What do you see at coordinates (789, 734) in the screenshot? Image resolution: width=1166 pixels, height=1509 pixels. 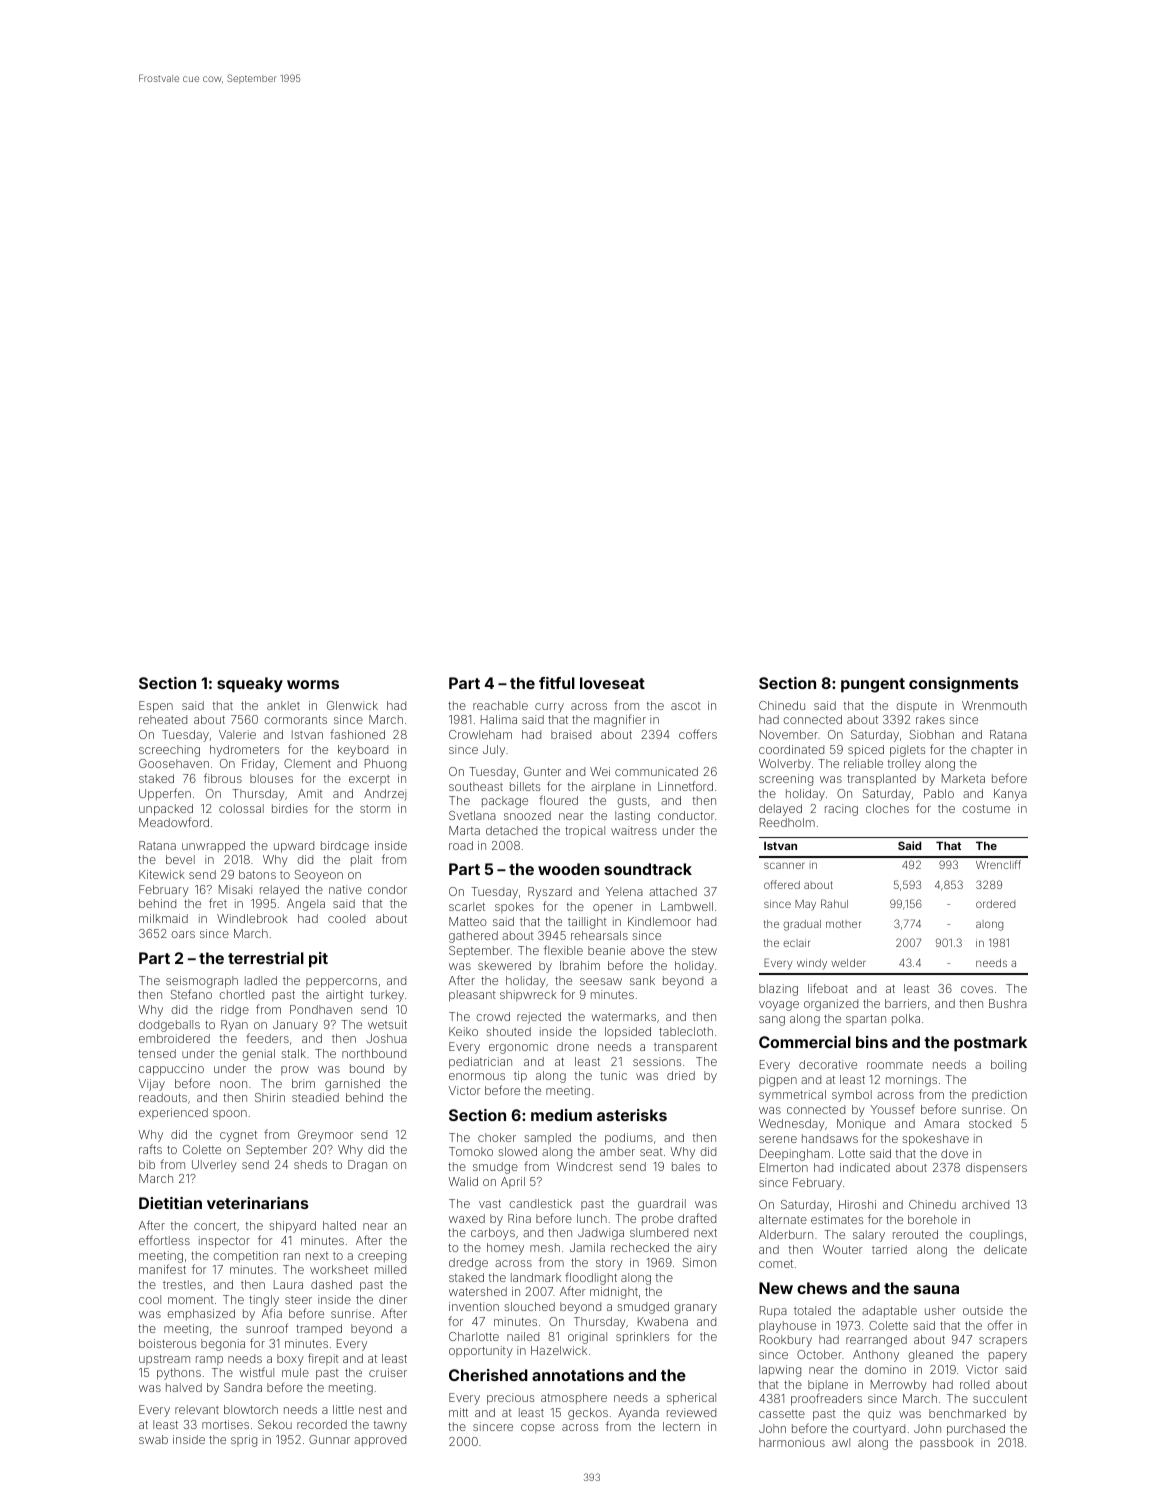 I see `November` at bounding box center [789, 734].
